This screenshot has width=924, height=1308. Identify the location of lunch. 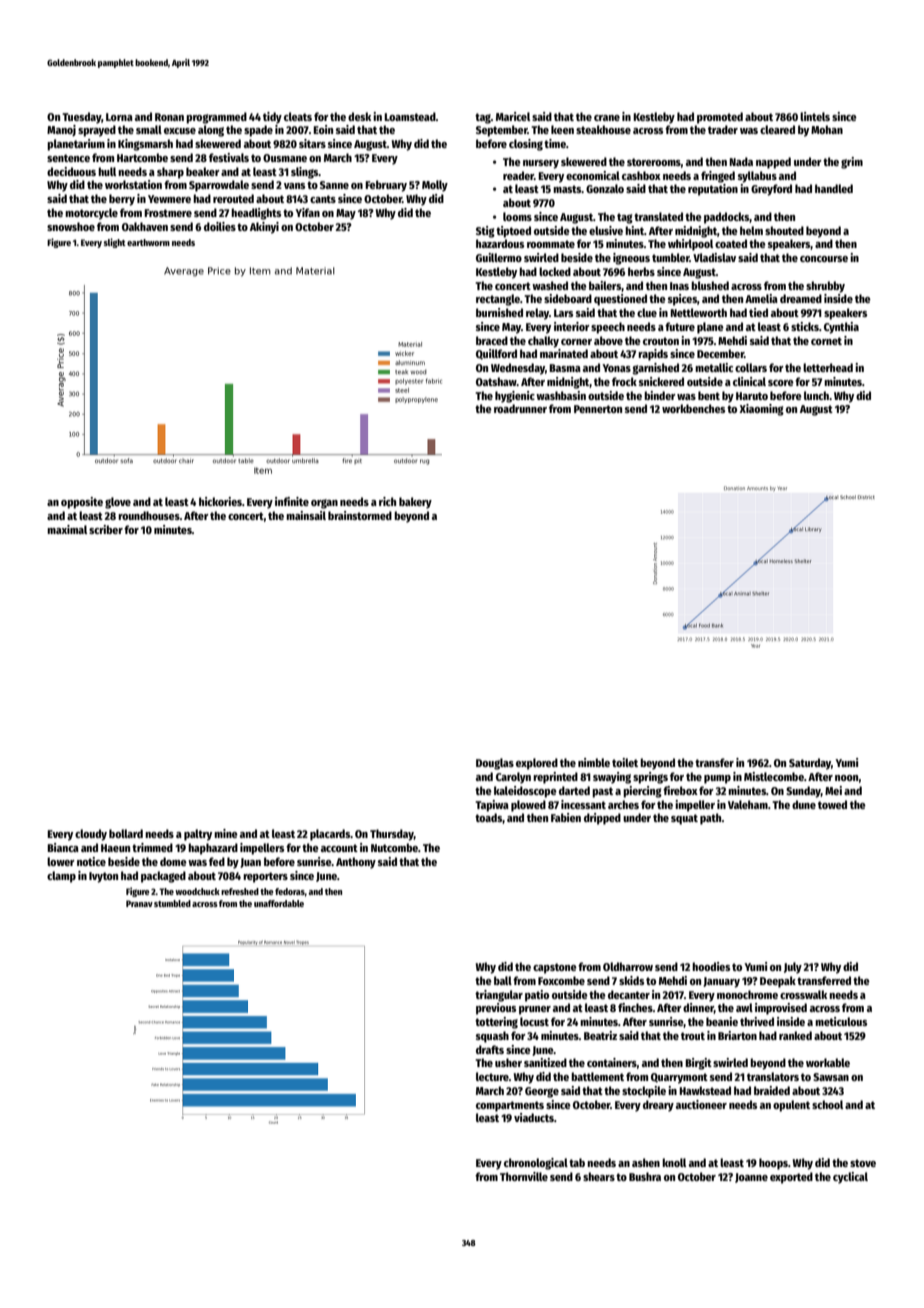
(816, 395).
